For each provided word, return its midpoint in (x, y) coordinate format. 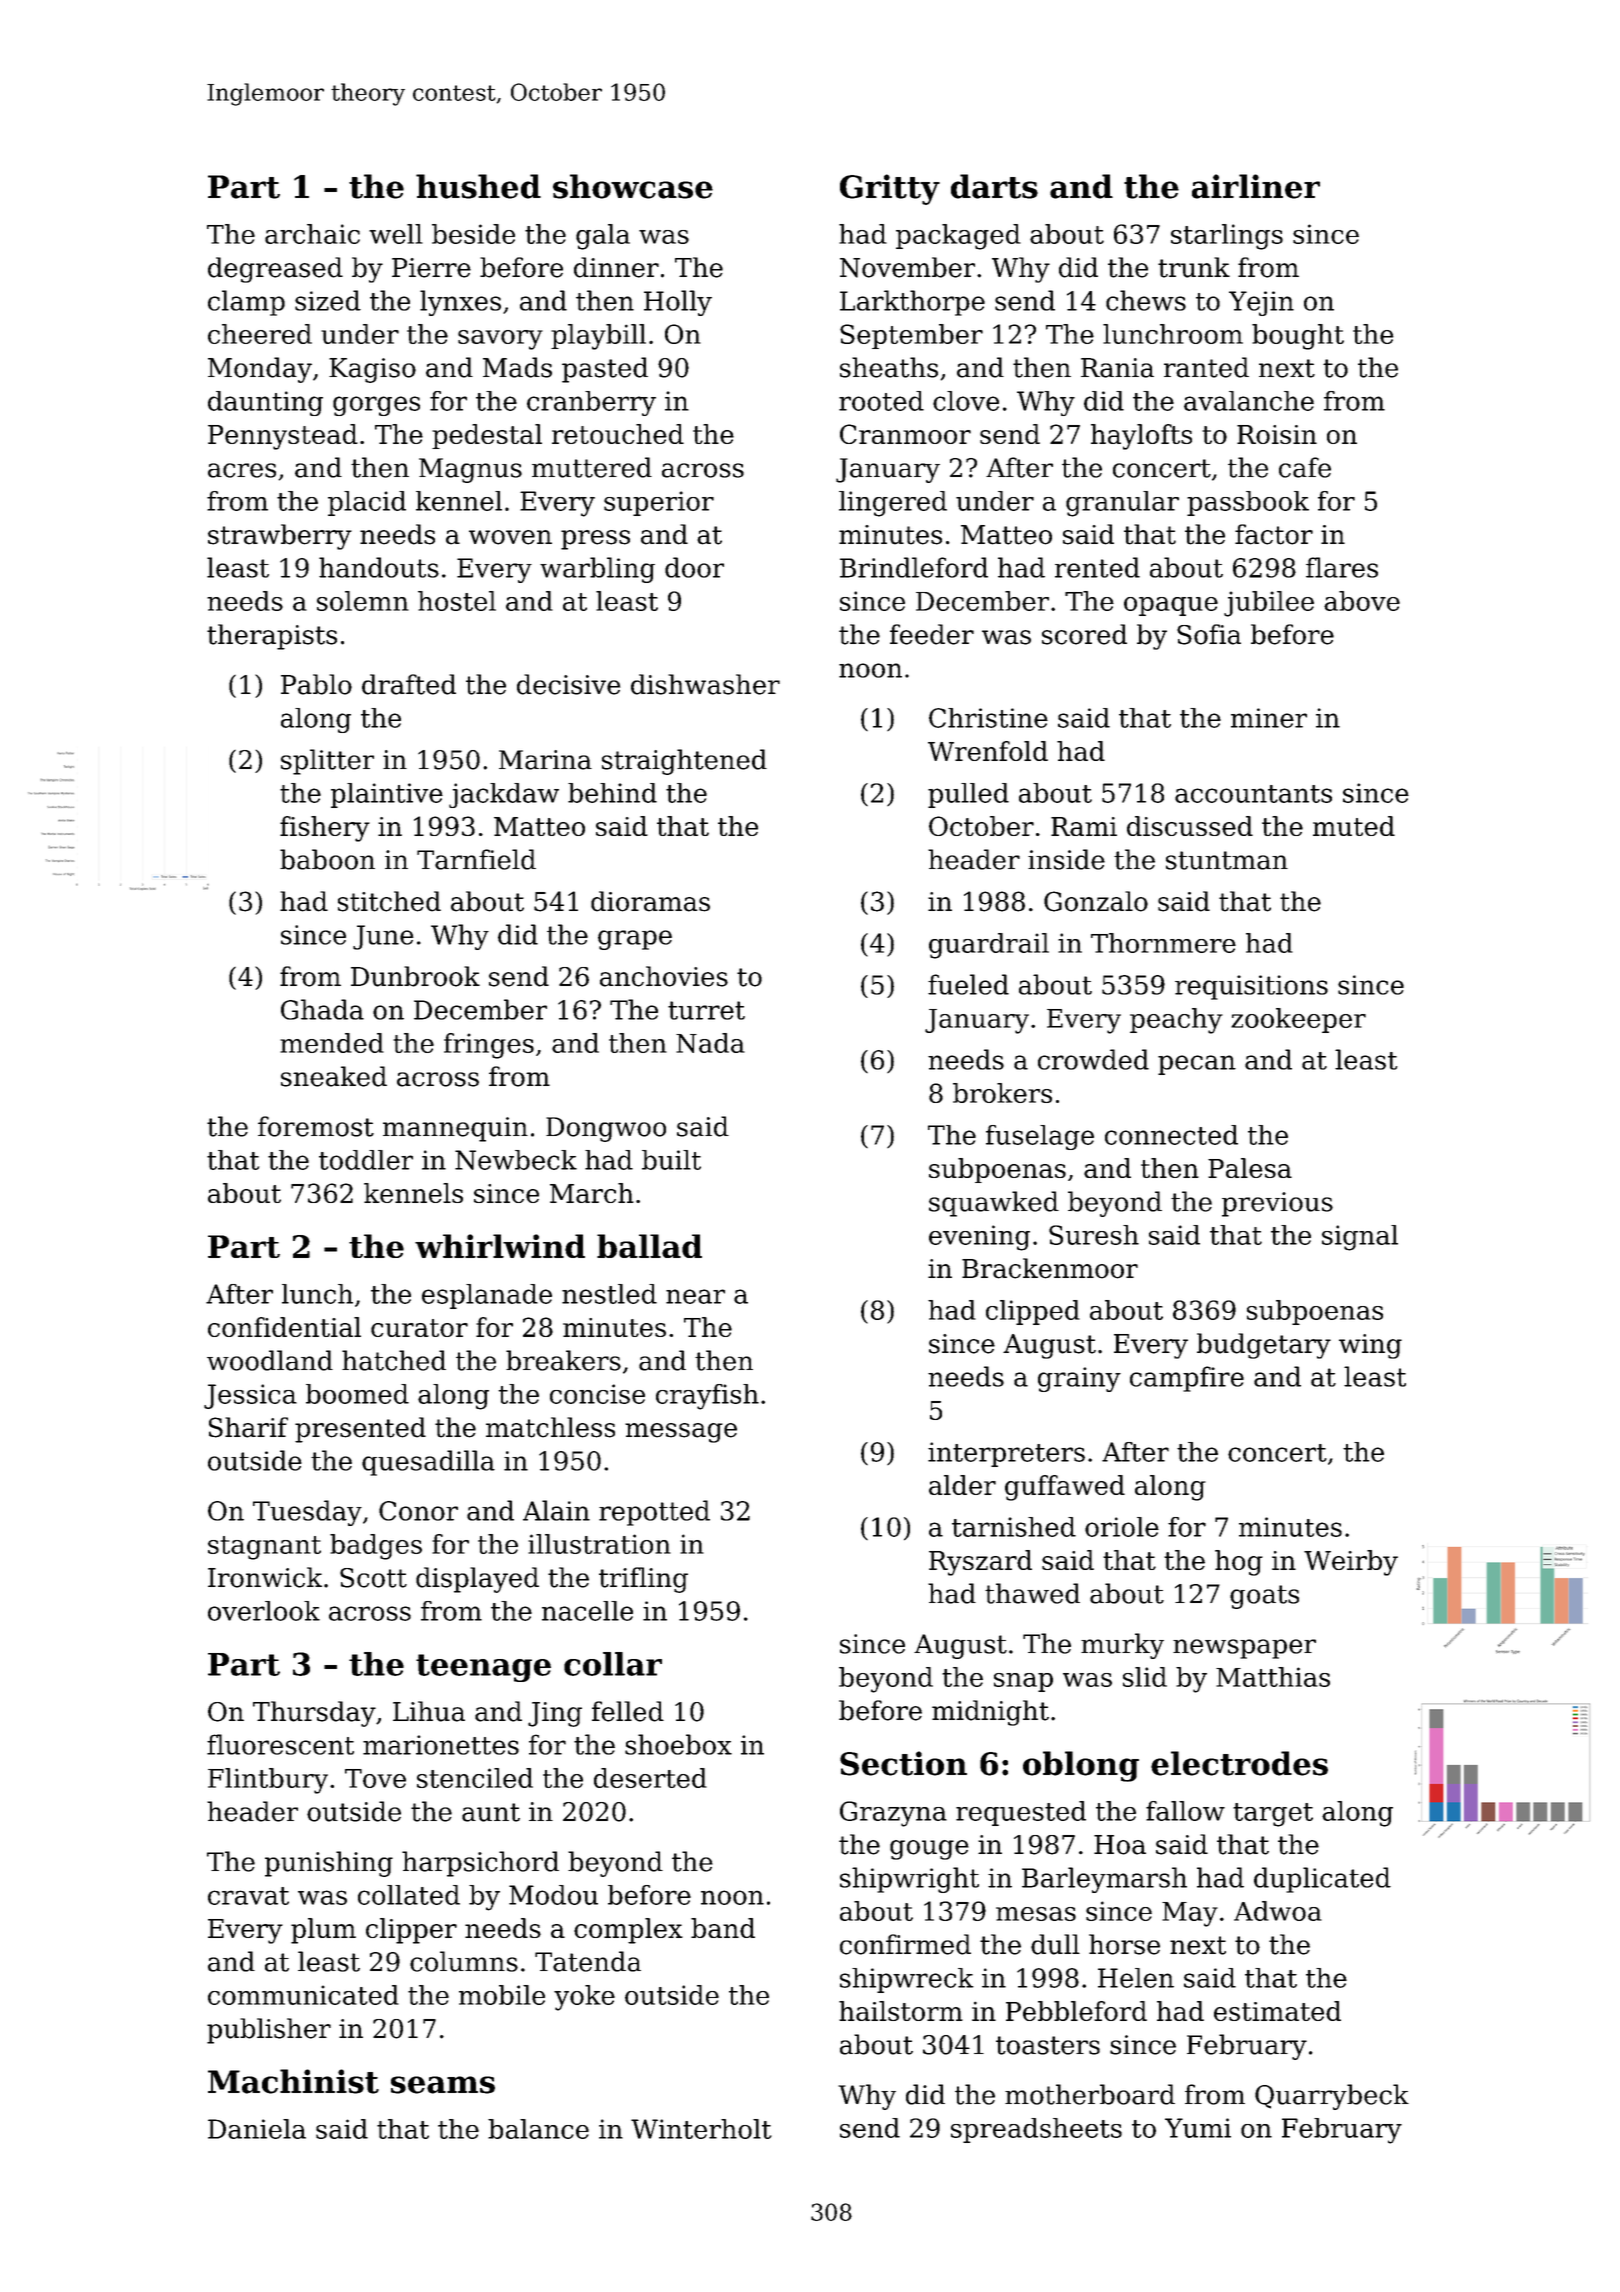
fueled (968, 984)
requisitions (1251, 987)
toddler (366, 1160)
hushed (478, 186)
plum (323, 1931)
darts (994, 186)
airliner (1256, 186)
